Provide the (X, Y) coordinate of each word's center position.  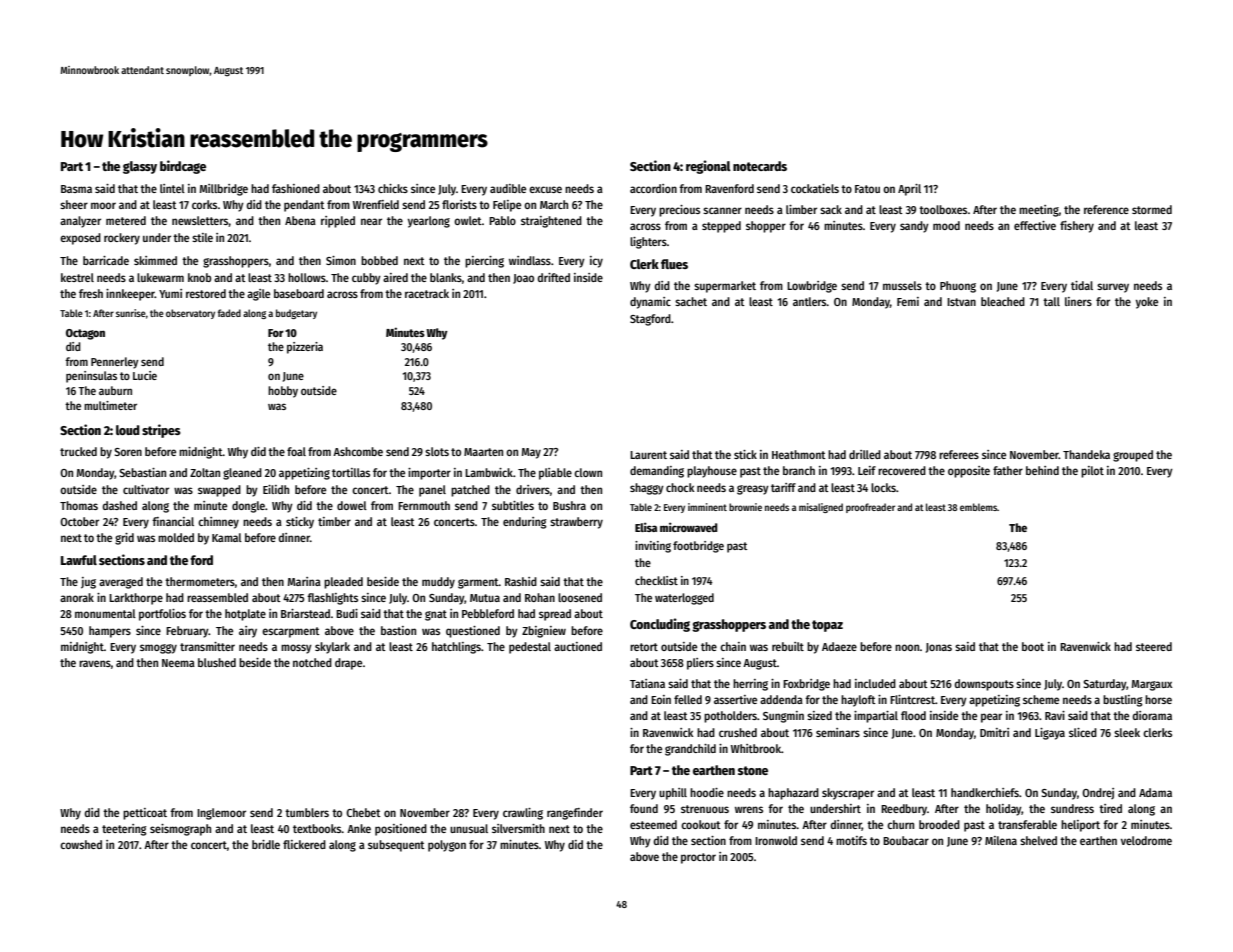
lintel (172, 188)
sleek (1127, 732)
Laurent (648, 455)
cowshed (81, 844)
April (909, 190)
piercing (484, 262)
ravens (95, 663)
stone (753, 770)
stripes (161, 431)
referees (959, 454)
